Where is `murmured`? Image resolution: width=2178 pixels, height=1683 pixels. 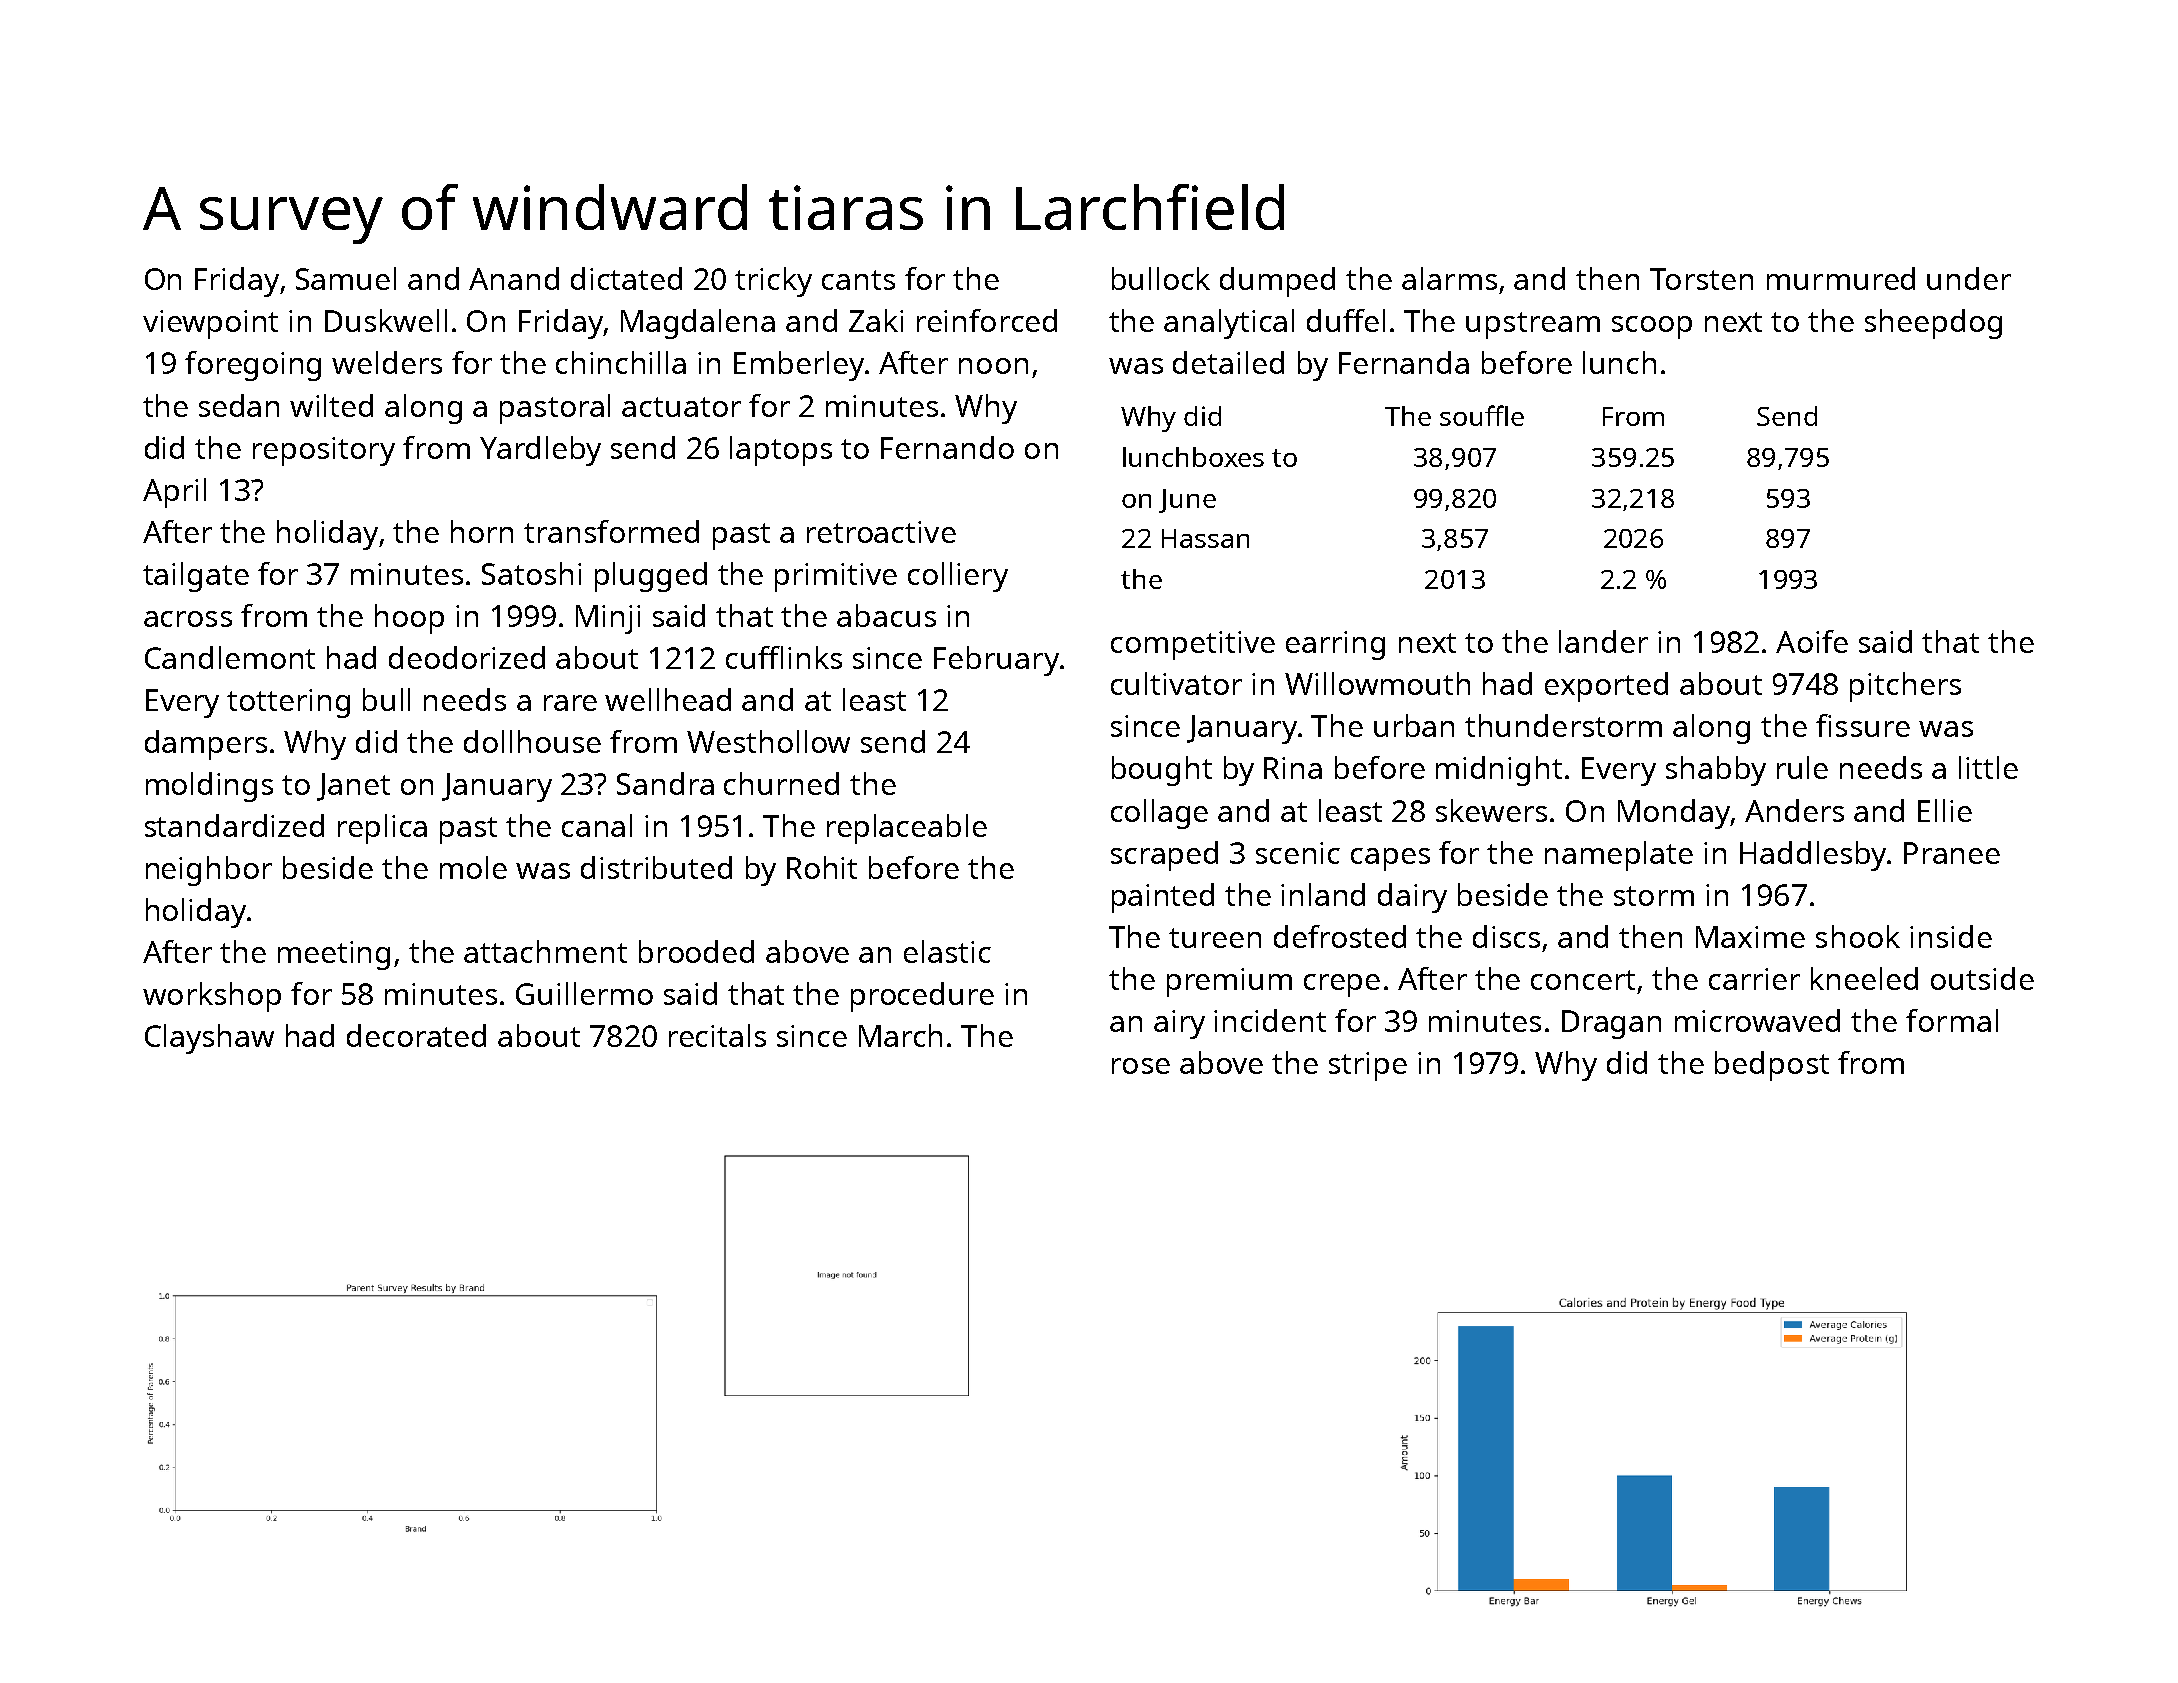
murmured is located at coordinates (1841, 278).
